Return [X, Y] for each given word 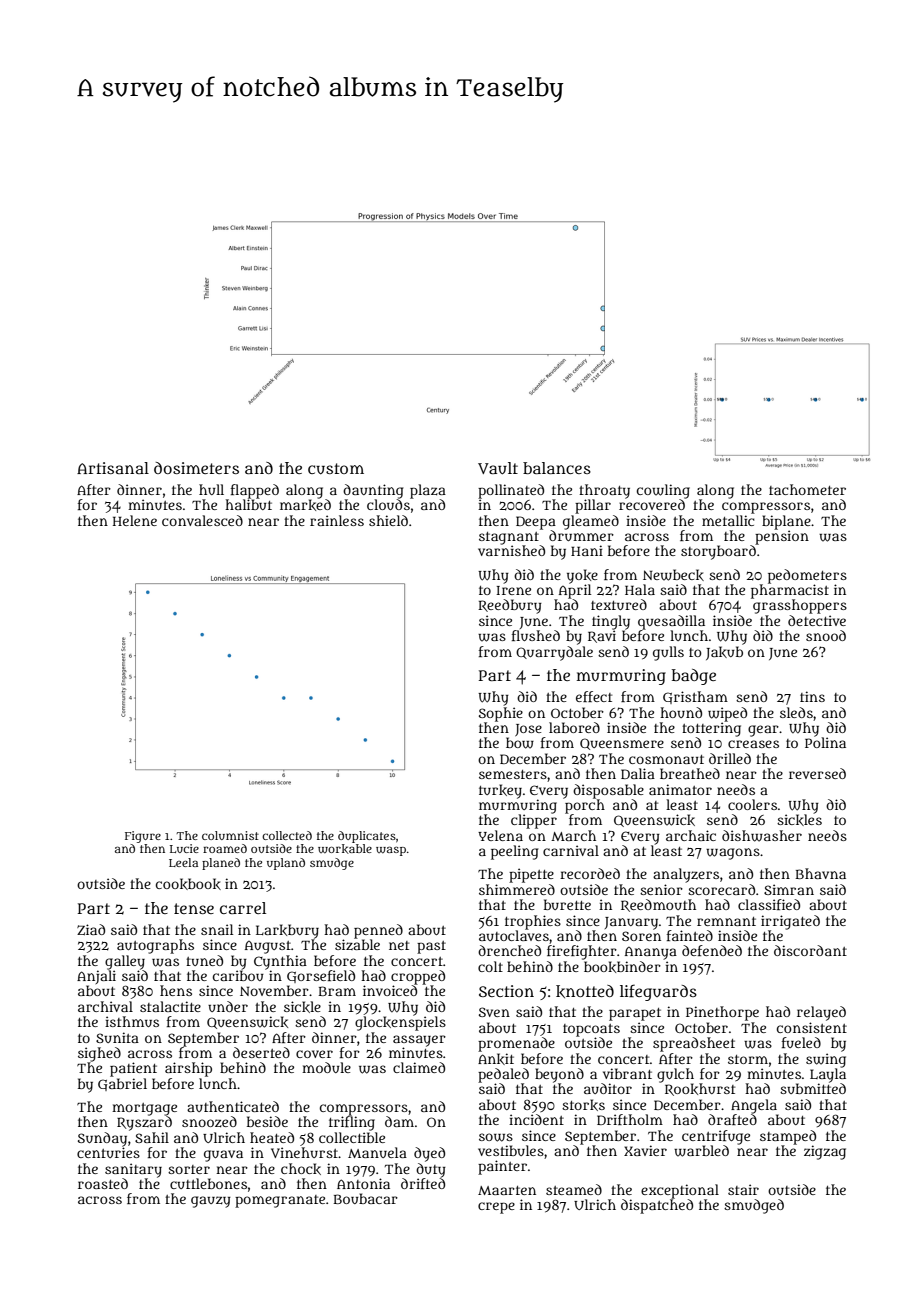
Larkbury [287, 931]
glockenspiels [400, 1023]
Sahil [152, 1137]
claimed [419, 1067]
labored [574, 727]
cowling [663, 491]
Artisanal [113, 468]
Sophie [501, 714]
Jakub [724, 653]
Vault [498, 468]
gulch [675, 1075]
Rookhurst [700, 1089]
